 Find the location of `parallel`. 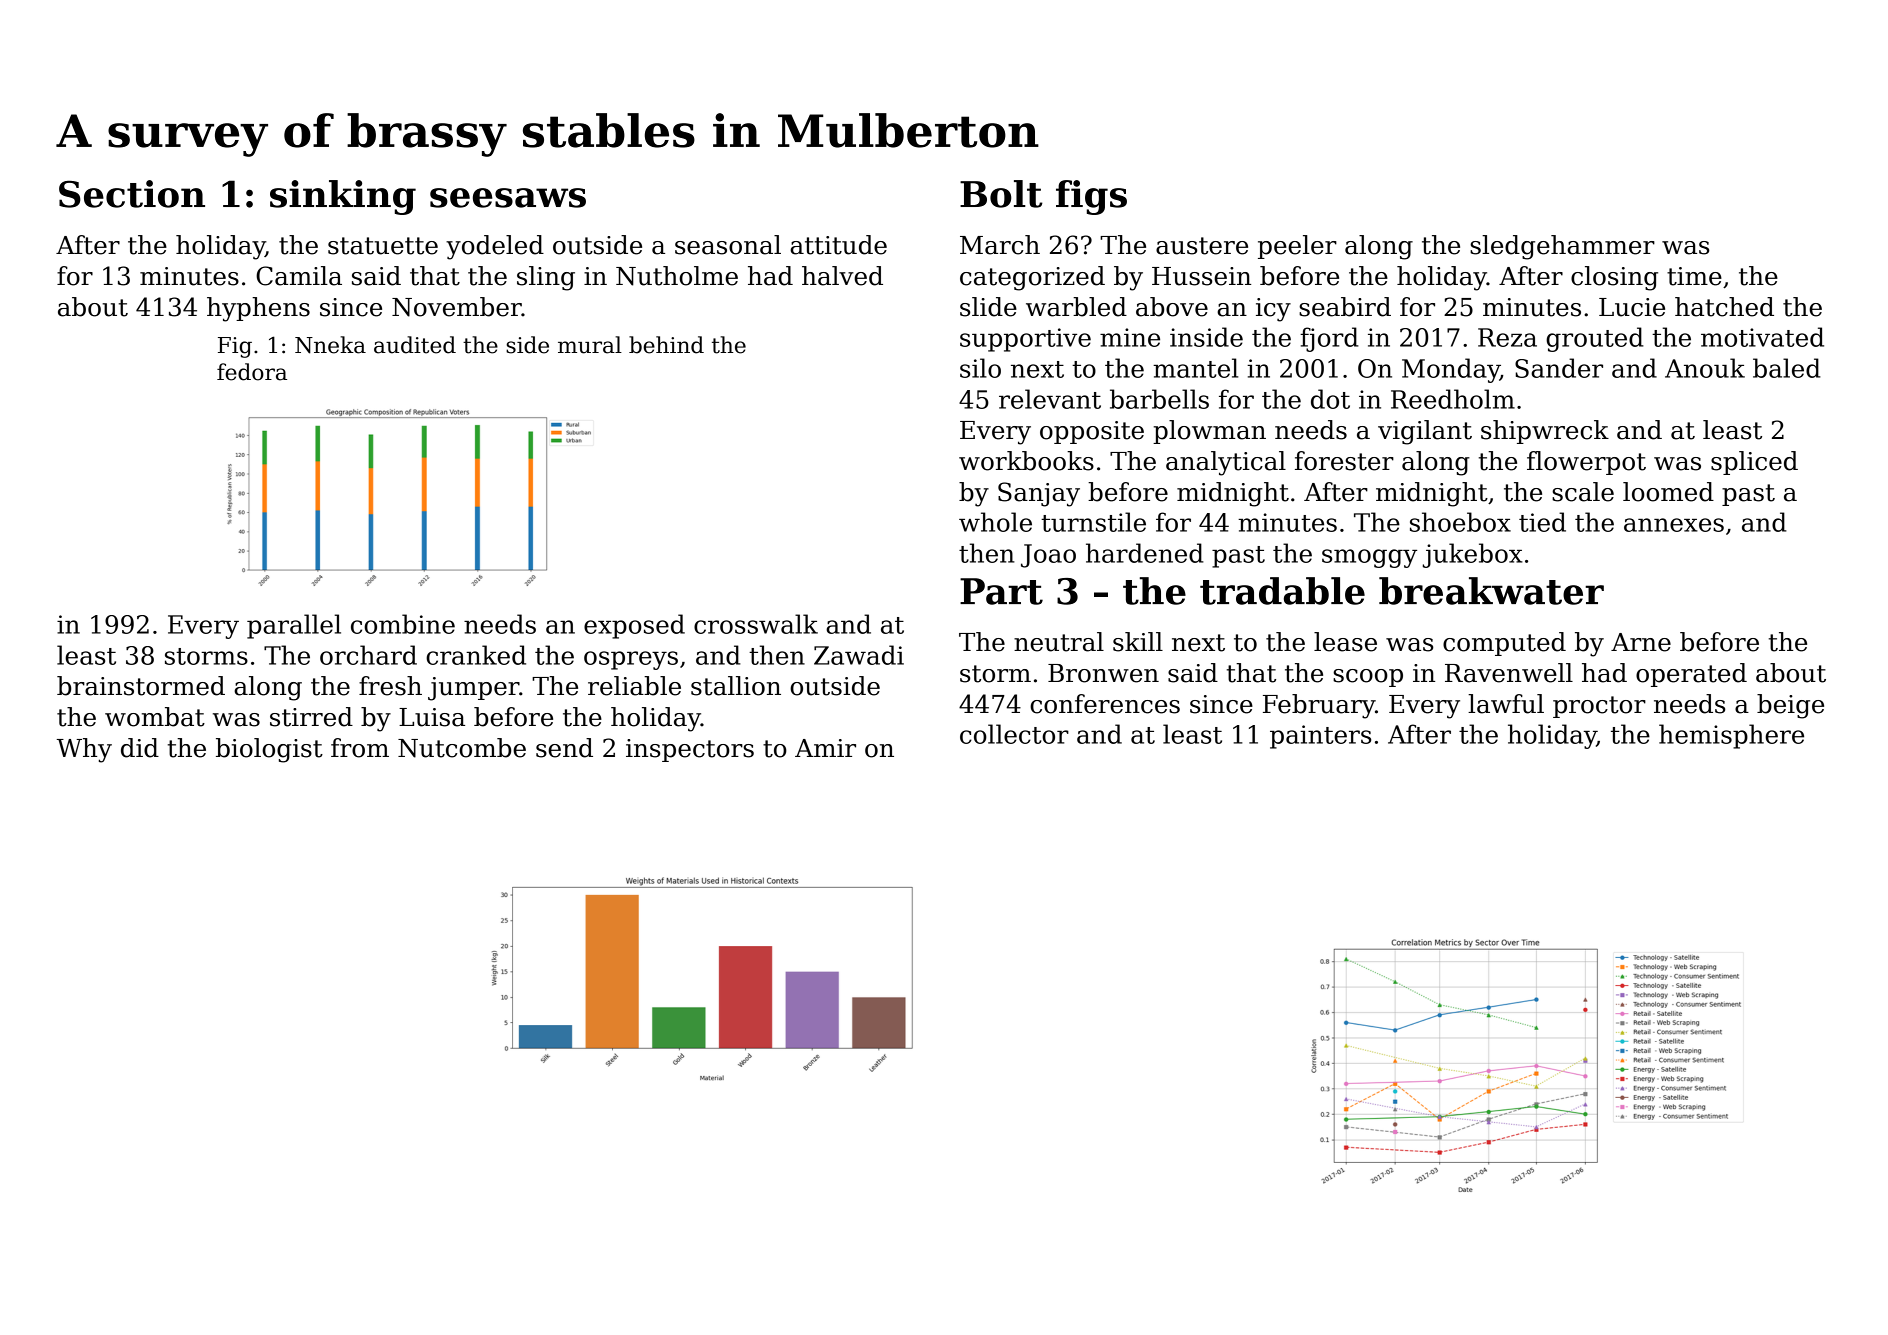

parallel is located at coordinates (294, 626).
